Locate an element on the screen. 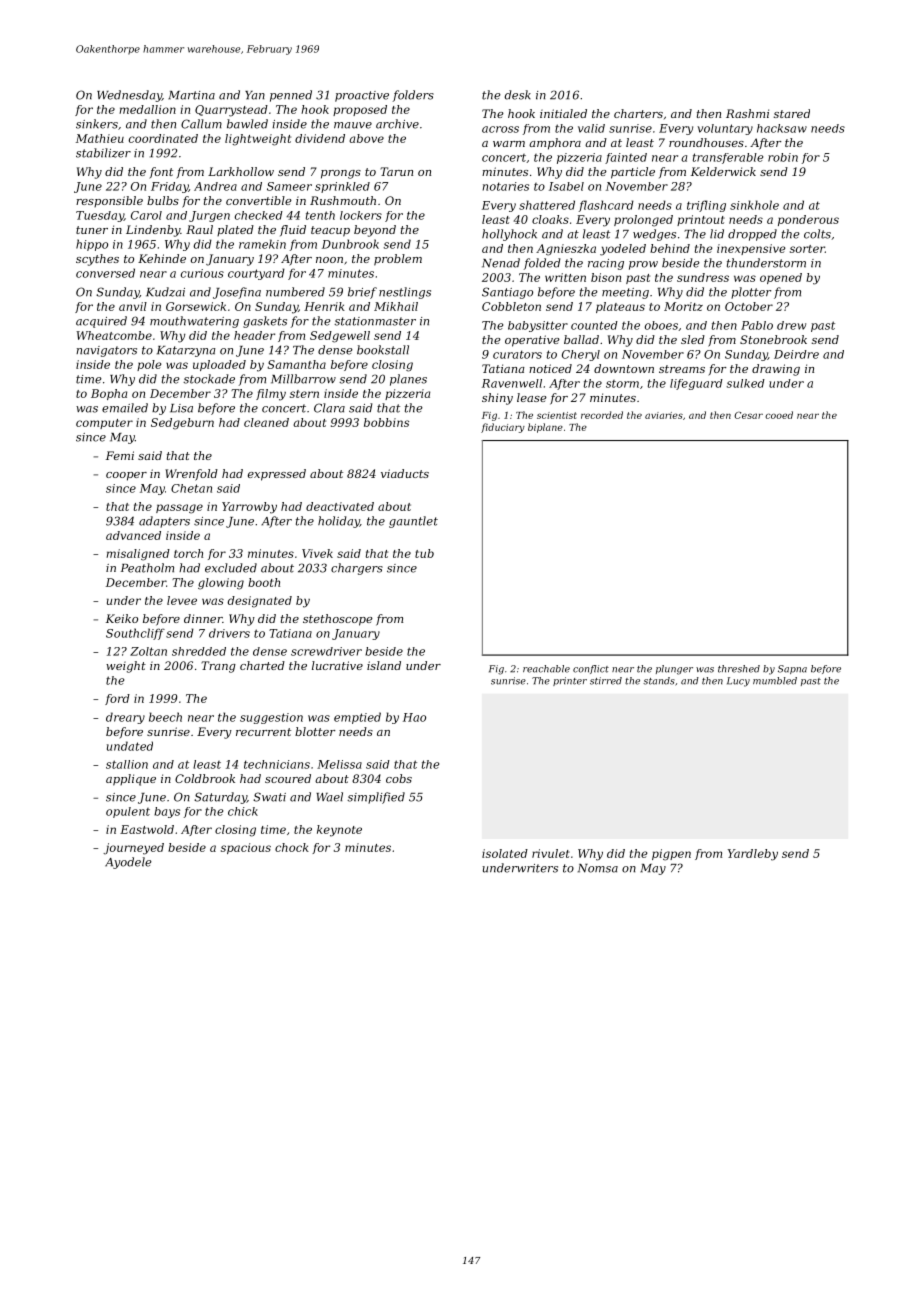 Image resolution: width=924 pixels, height=1314 pixels. prongs is located at coordinates (341, 174).
